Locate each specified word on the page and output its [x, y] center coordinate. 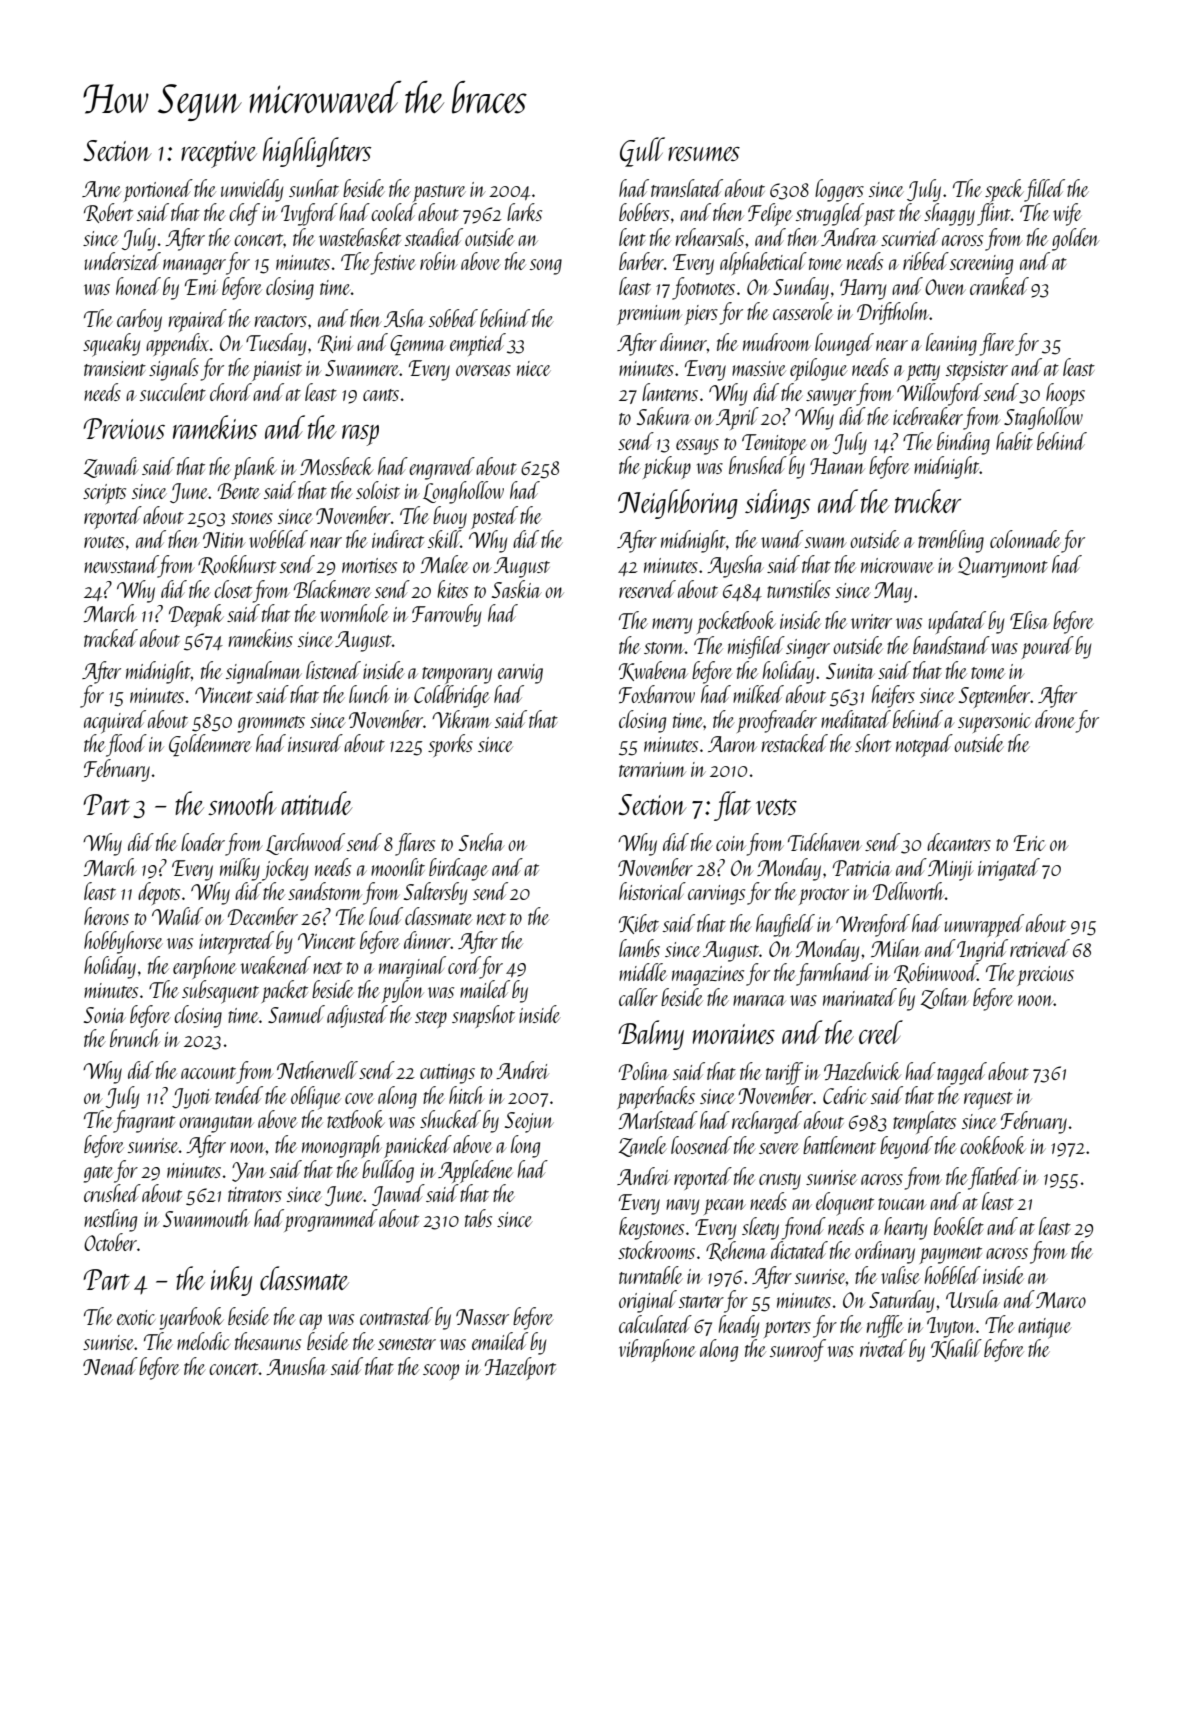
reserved [647, 589]
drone [1055, 719]
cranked [999, 286]
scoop [441, 1372]
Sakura [664, 416]
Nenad [110, 1366]
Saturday [901, 1301]
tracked [111, 638]
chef [244, 214]
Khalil [956, 1349]
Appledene [475, 1171]
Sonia [105, 1015]
